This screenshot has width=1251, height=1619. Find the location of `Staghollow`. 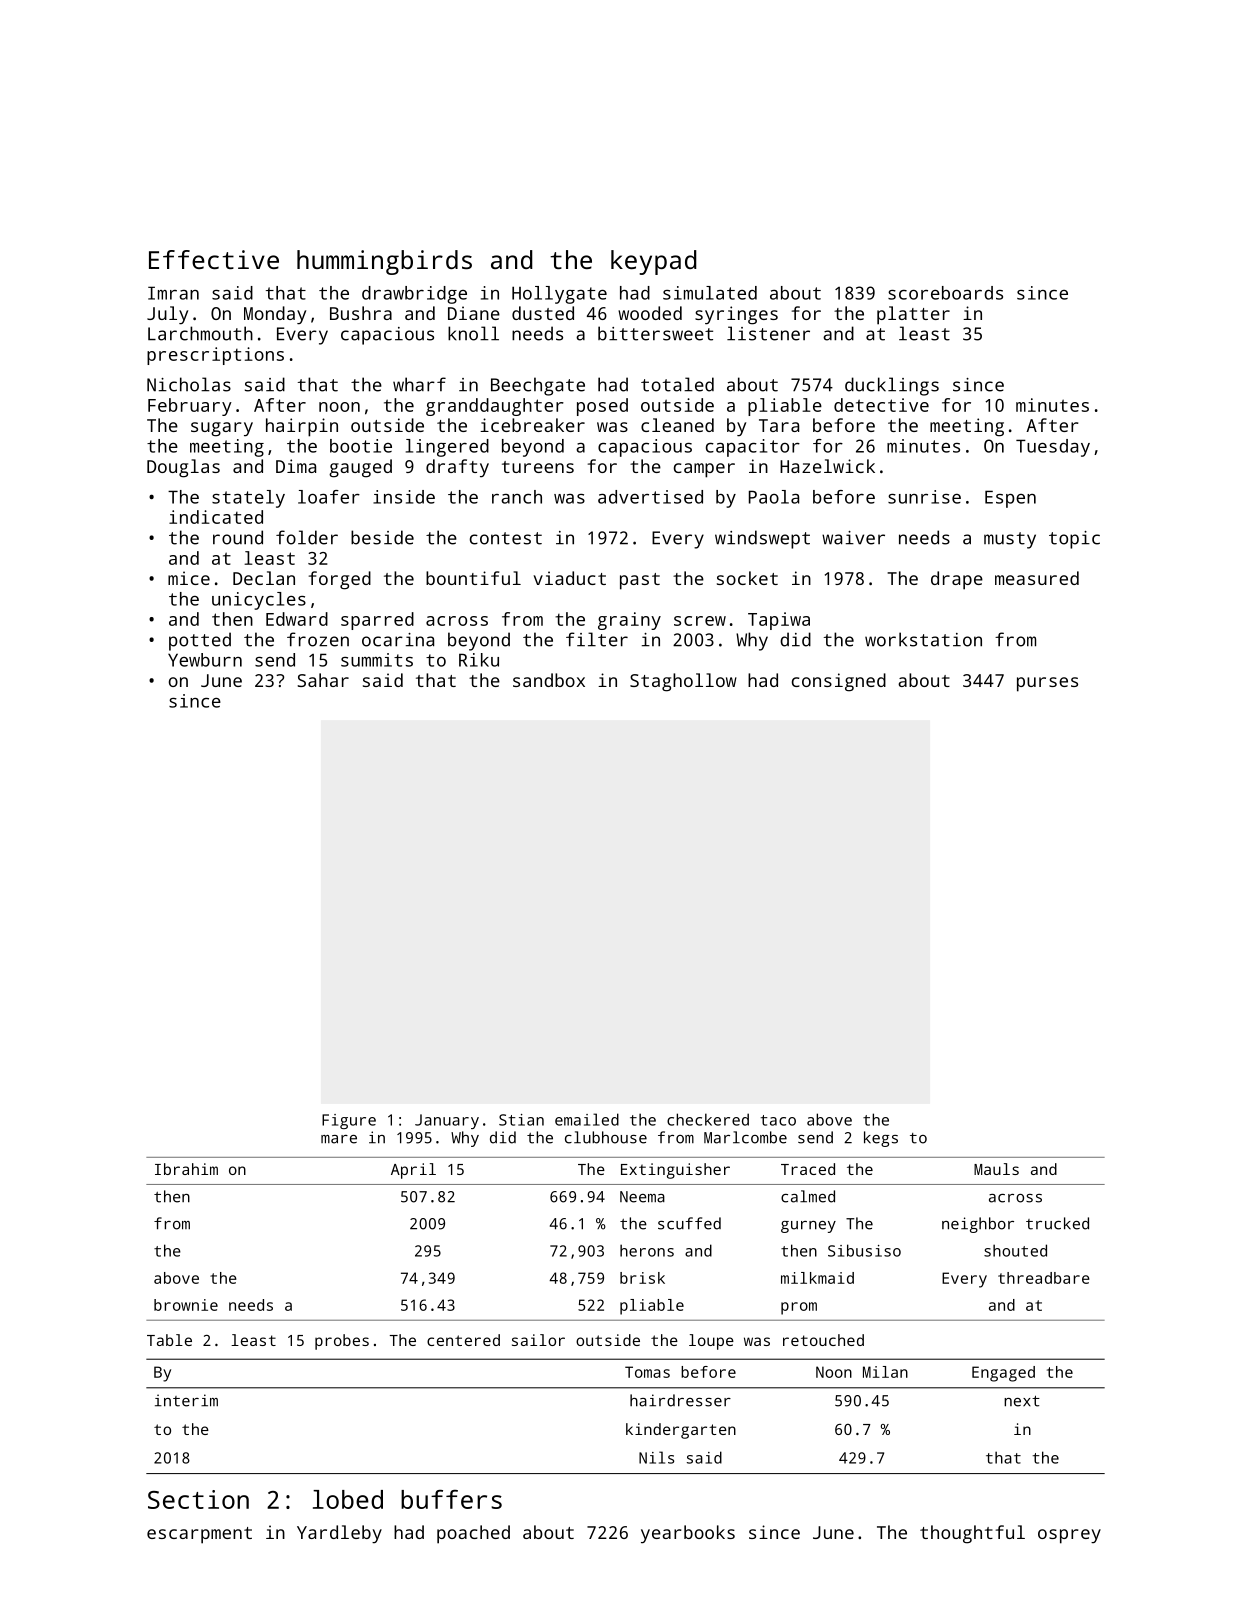

Staghollow is located at coordinates (683, 682).
